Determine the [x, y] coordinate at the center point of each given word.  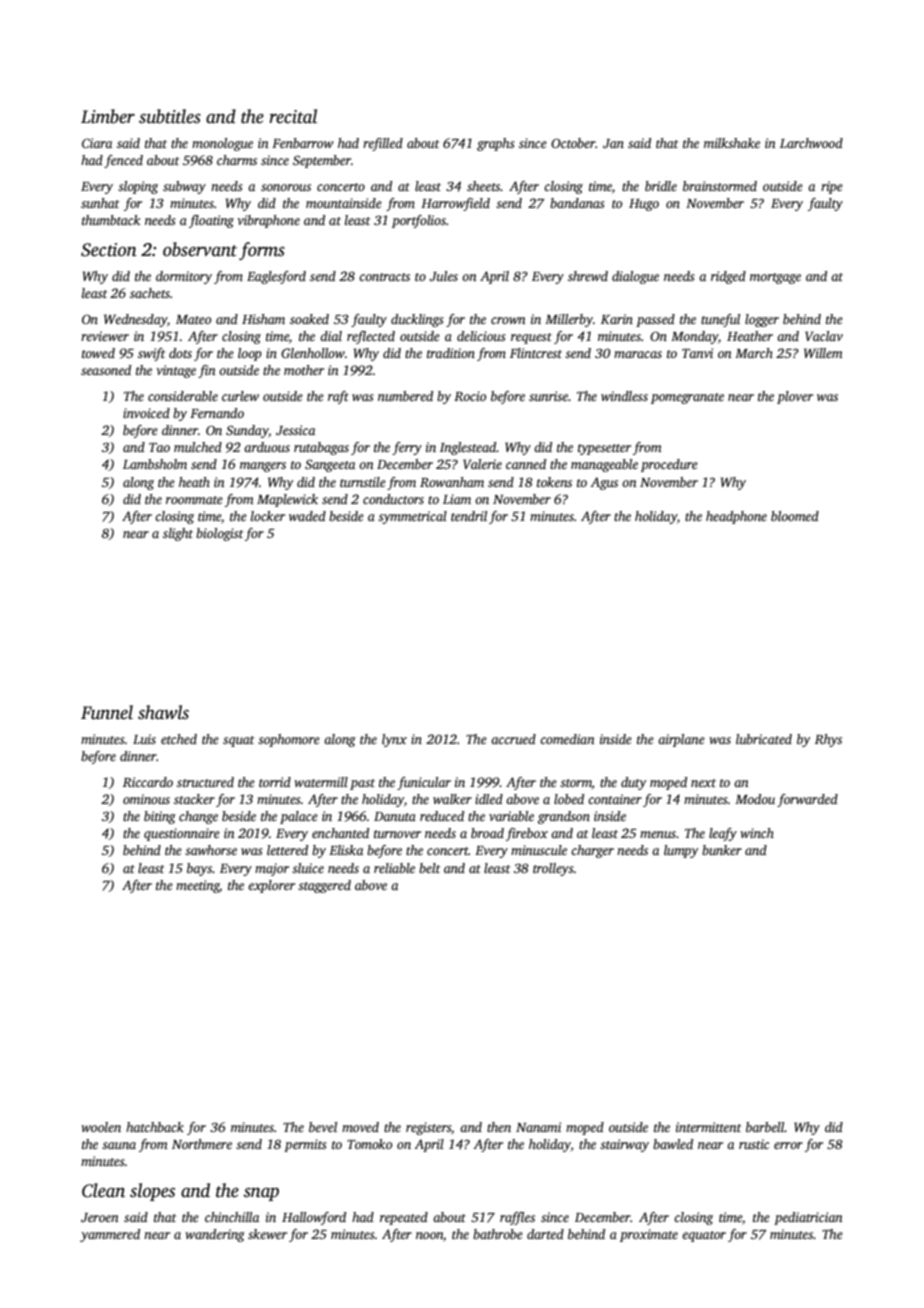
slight [178, 534]
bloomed [795, 516]
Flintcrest [536, 353]
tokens [554, 482]
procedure [669, 465]
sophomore [289, 740]
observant [200, 249]
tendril [469, 516]
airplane [681, 740]
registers [428, 1128]
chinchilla [232, 1217]
